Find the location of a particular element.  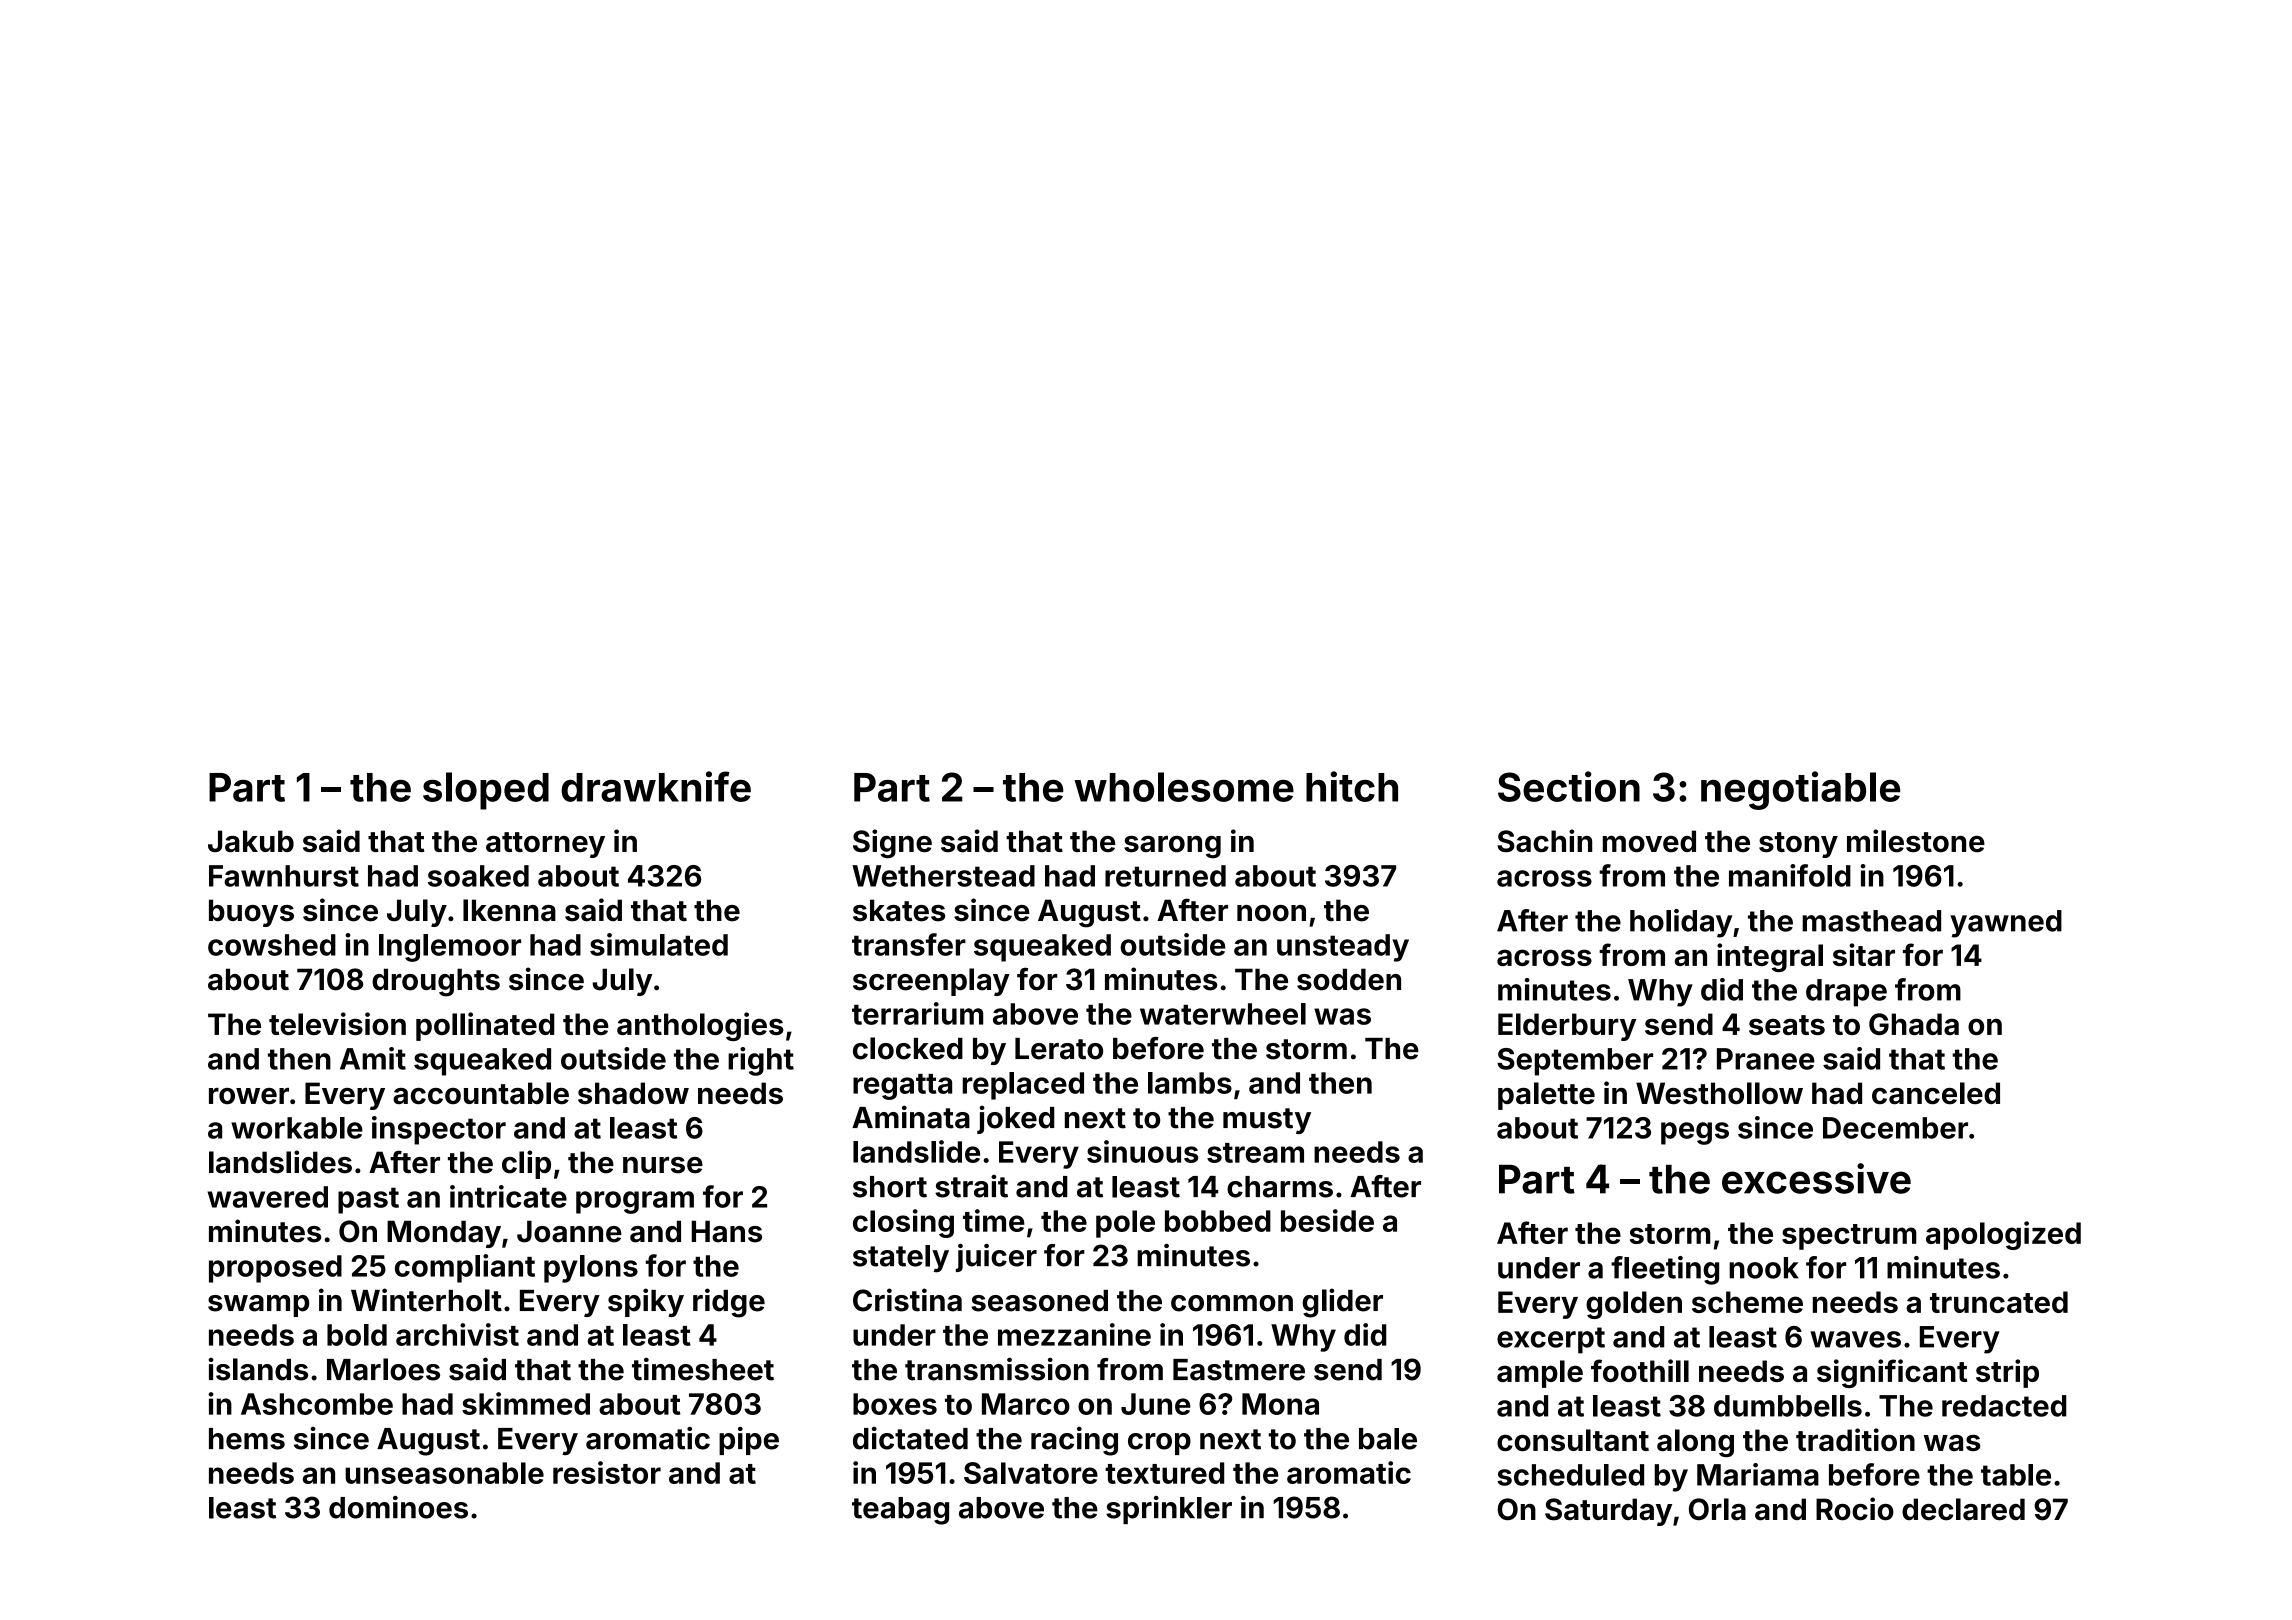

milestone is located at coordinates (1916, 840).
